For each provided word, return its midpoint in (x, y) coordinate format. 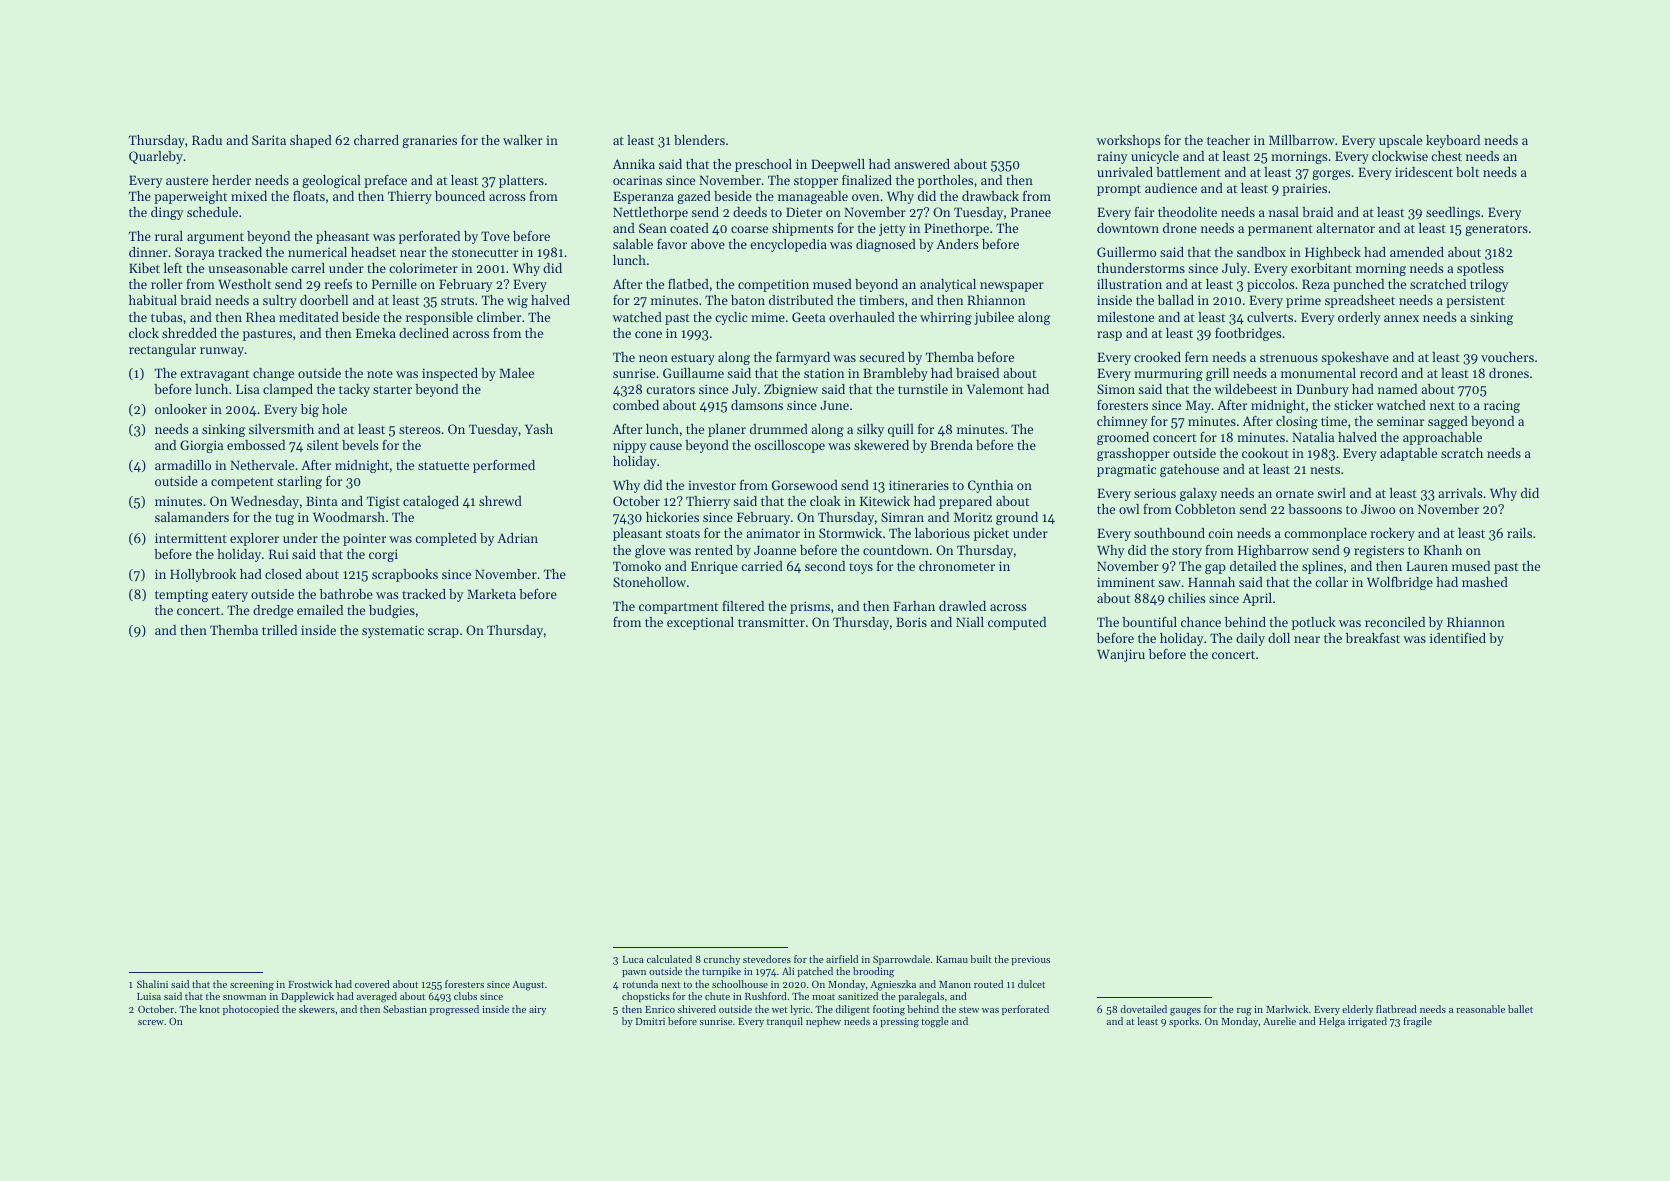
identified (1458, 637)
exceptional (700, 623)
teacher (1228, 140)
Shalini (152, 984)
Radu (207, 140)
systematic (393, 631)
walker (523, 140)
